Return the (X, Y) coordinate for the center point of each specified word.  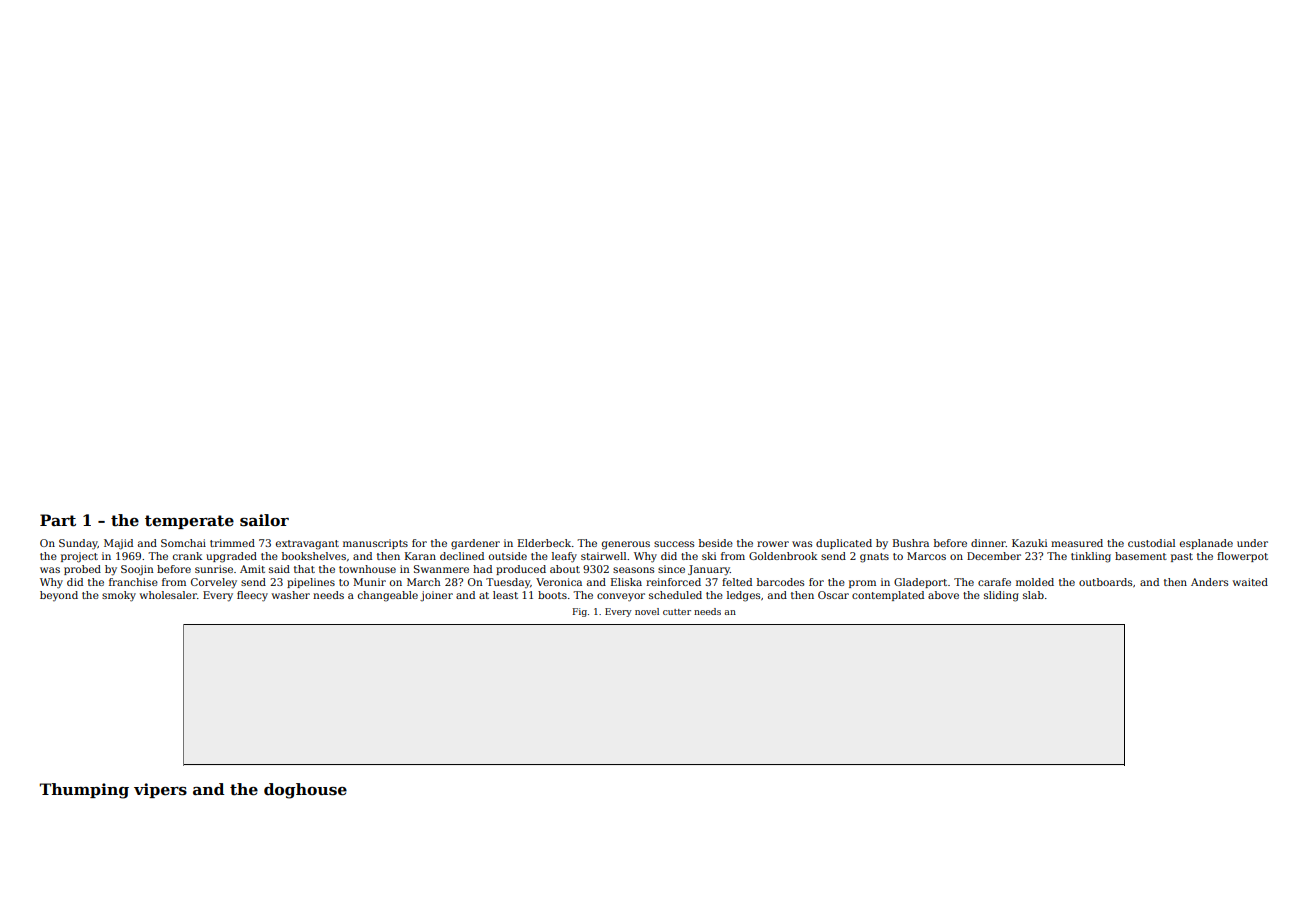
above (943, 595)
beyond (59, 596)
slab (1033, 595)
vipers (160, 790)
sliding (1001, 596)
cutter (677, 612)
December (994, 556)
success (674, 544)
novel (647, 611)
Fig (580, 612)
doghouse (305, 791)
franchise (133, 582)
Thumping (84, 791)
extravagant (307, 545)
